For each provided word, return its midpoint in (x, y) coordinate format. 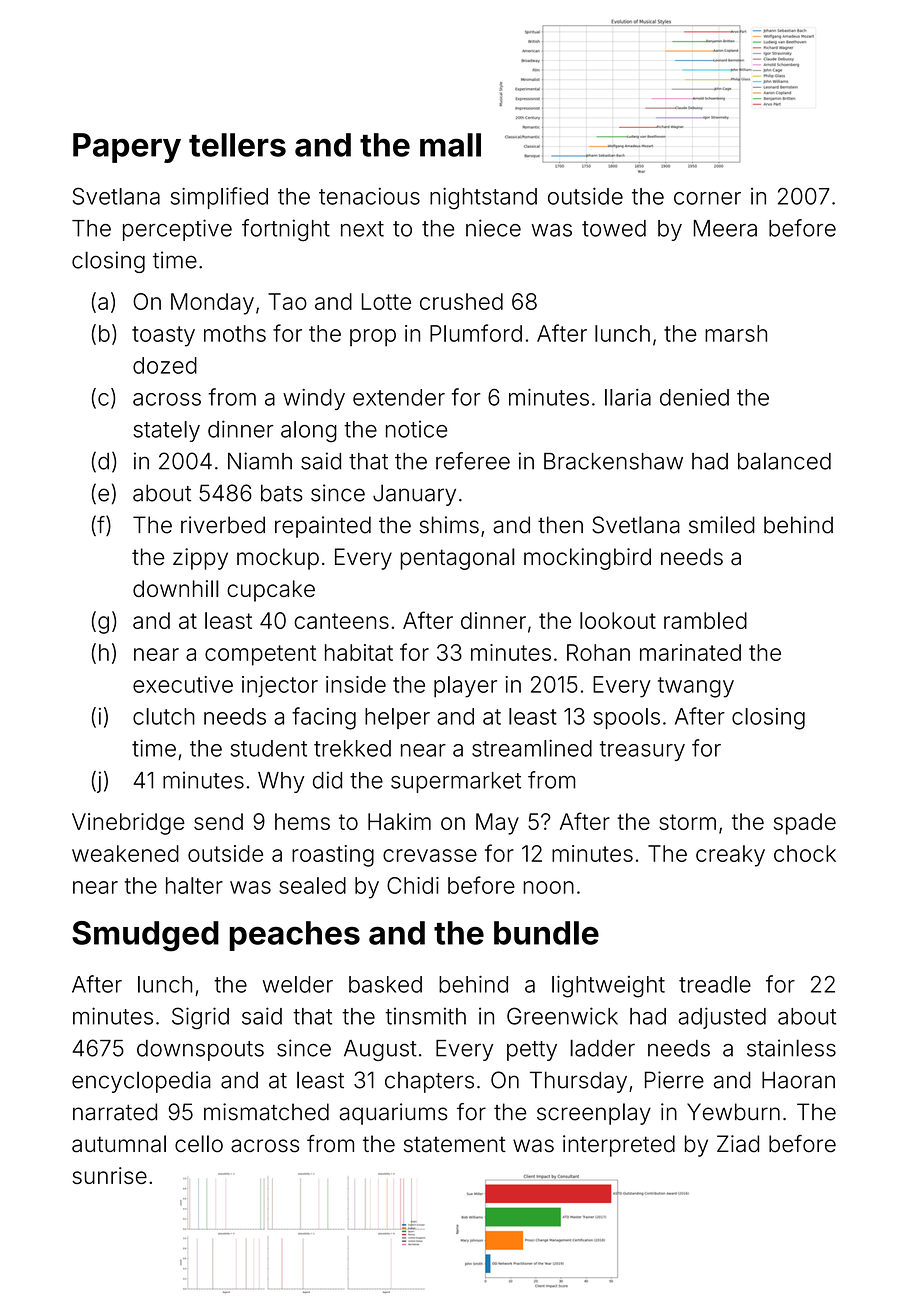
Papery (127, 148)
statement (455, 1144)
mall (450, 145)
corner (707, 198)
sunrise (109, 1175)
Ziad (738, 1144)
